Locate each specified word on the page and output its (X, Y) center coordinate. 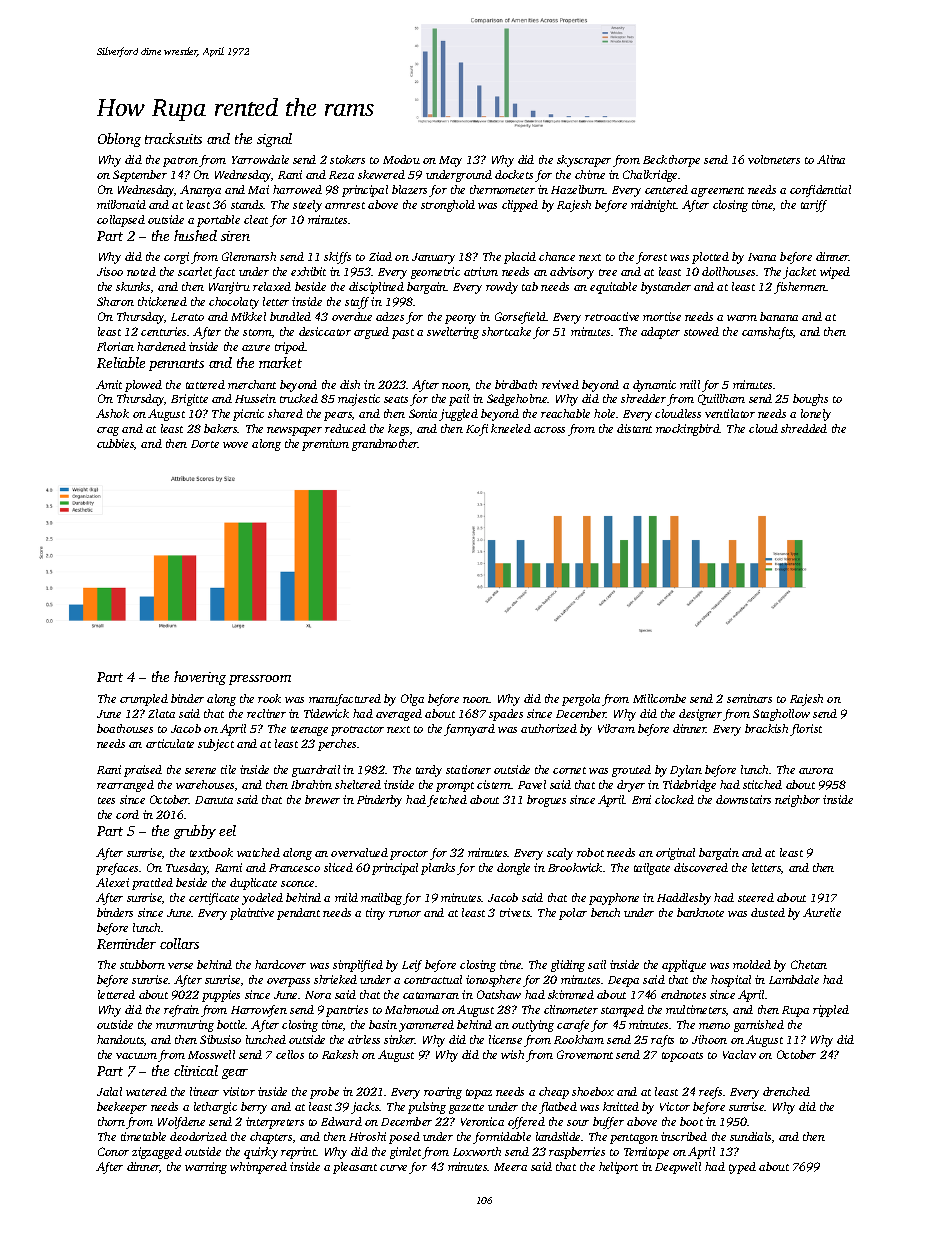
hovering (200, 678)
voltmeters (774, 159)
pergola (581, 700)
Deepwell (678, 1168)
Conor (113, 1151)
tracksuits (173, 138)
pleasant (355, 1168)
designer (700, 715)
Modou (401, 159)
